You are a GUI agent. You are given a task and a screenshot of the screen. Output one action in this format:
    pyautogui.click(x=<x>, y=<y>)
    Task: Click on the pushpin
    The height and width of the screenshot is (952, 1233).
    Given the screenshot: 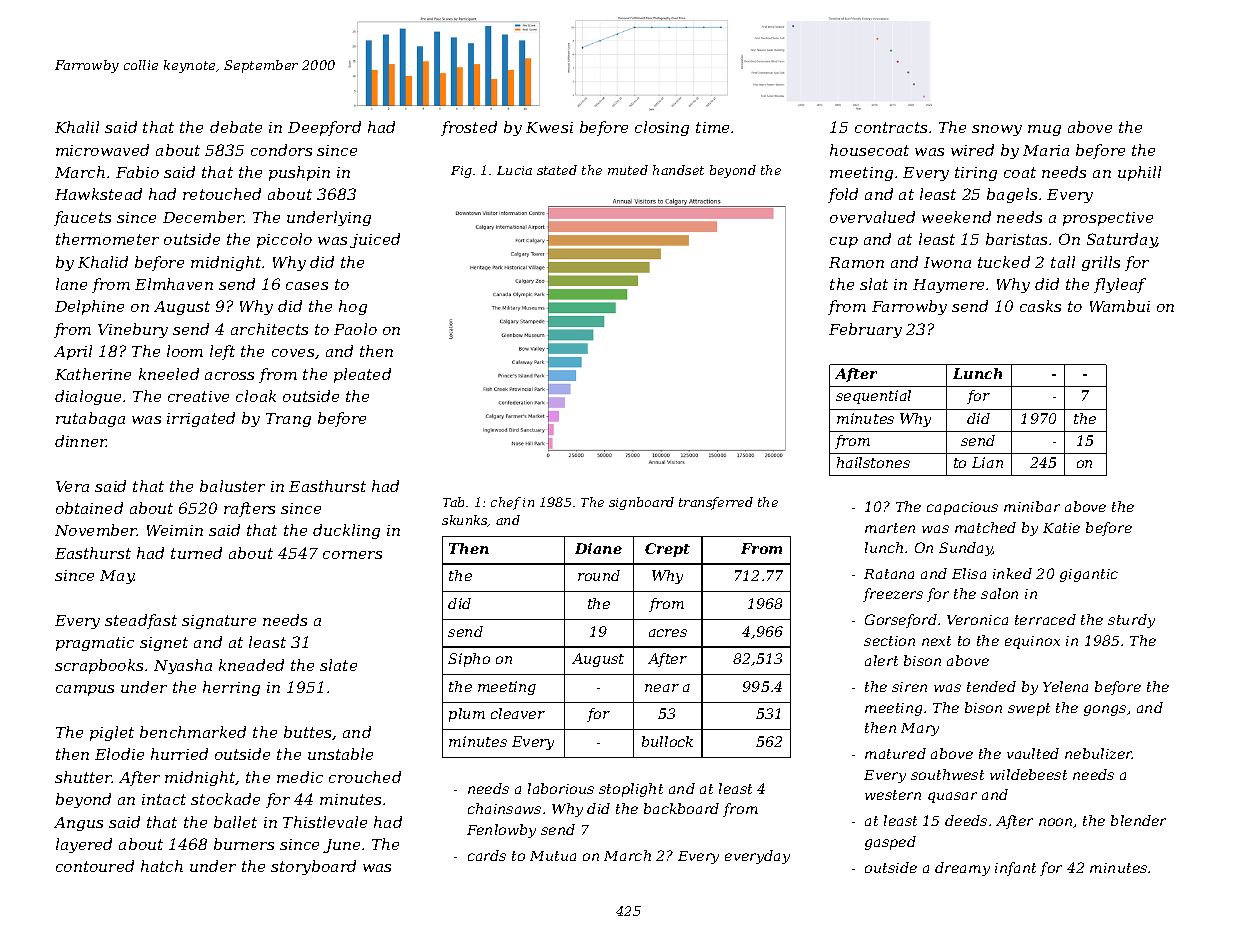 What is the action you would take?
    pyautogui.click(x=299, y=173)
